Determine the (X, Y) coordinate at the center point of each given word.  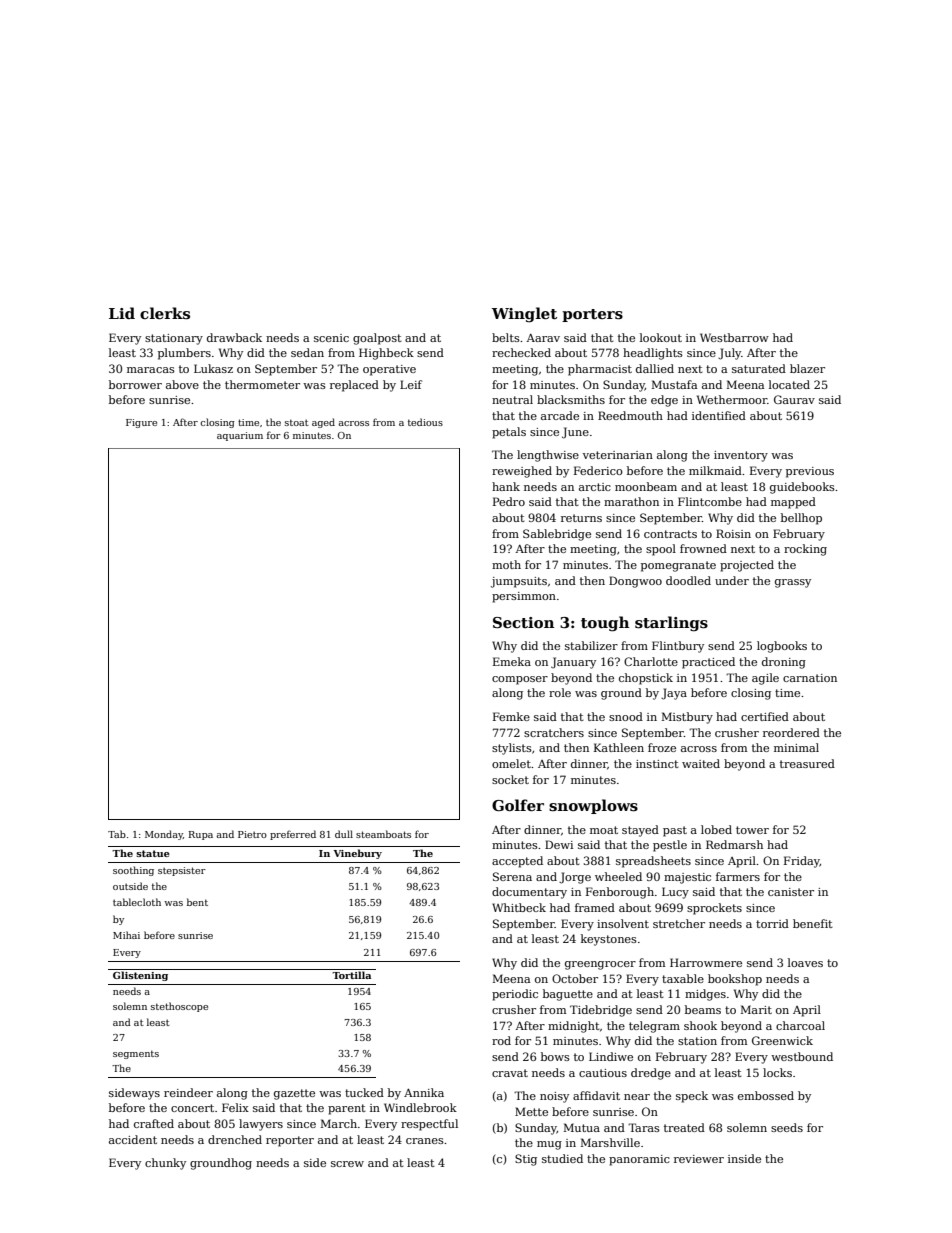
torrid (772, 923)
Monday (164, 835)
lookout (661, 337)
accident (133, 1139)
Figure (141, 423)
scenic (331, 338)
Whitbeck (519, 907)
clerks (165, 313)
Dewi (559, 844)
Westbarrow (734, 337)
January (573, 663)
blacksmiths (571, 399)
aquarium (240, 436)
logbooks (782, 647)
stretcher (679, 923)
